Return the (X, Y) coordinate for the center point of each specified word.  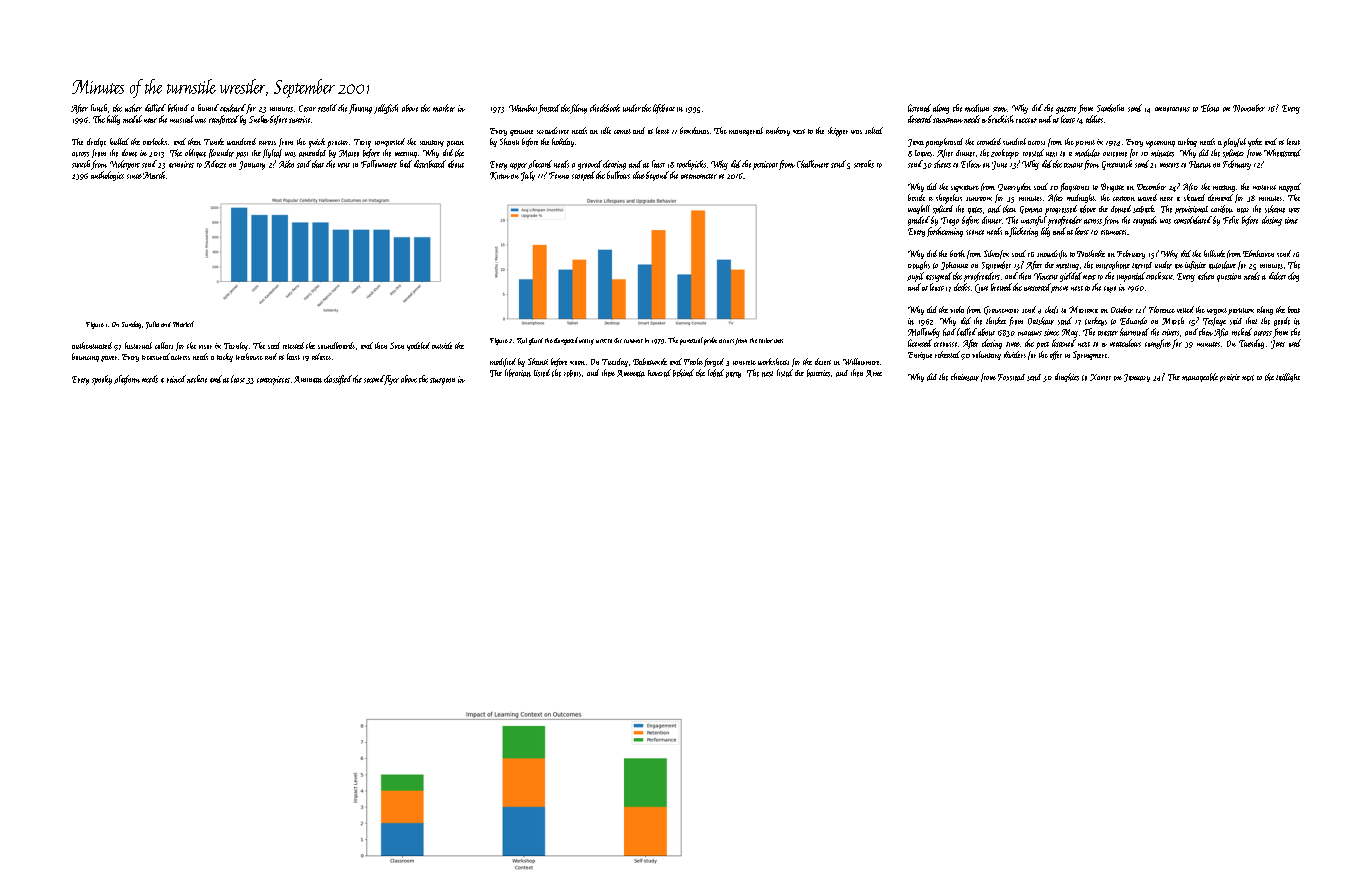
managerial (746, 131)
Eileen (971, 164)
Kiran (500, 176)
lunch (99, 108)
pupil (915, 277)
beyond (657, 176)
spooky (102, 380)
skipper (838, 132)
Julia (152, 325)
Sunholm (1110, 108)
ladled (967, 332)
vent (344, 165)
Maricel (183, 324)
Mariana (1083, 309)
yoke (1255, 142)
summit (633, 341)
